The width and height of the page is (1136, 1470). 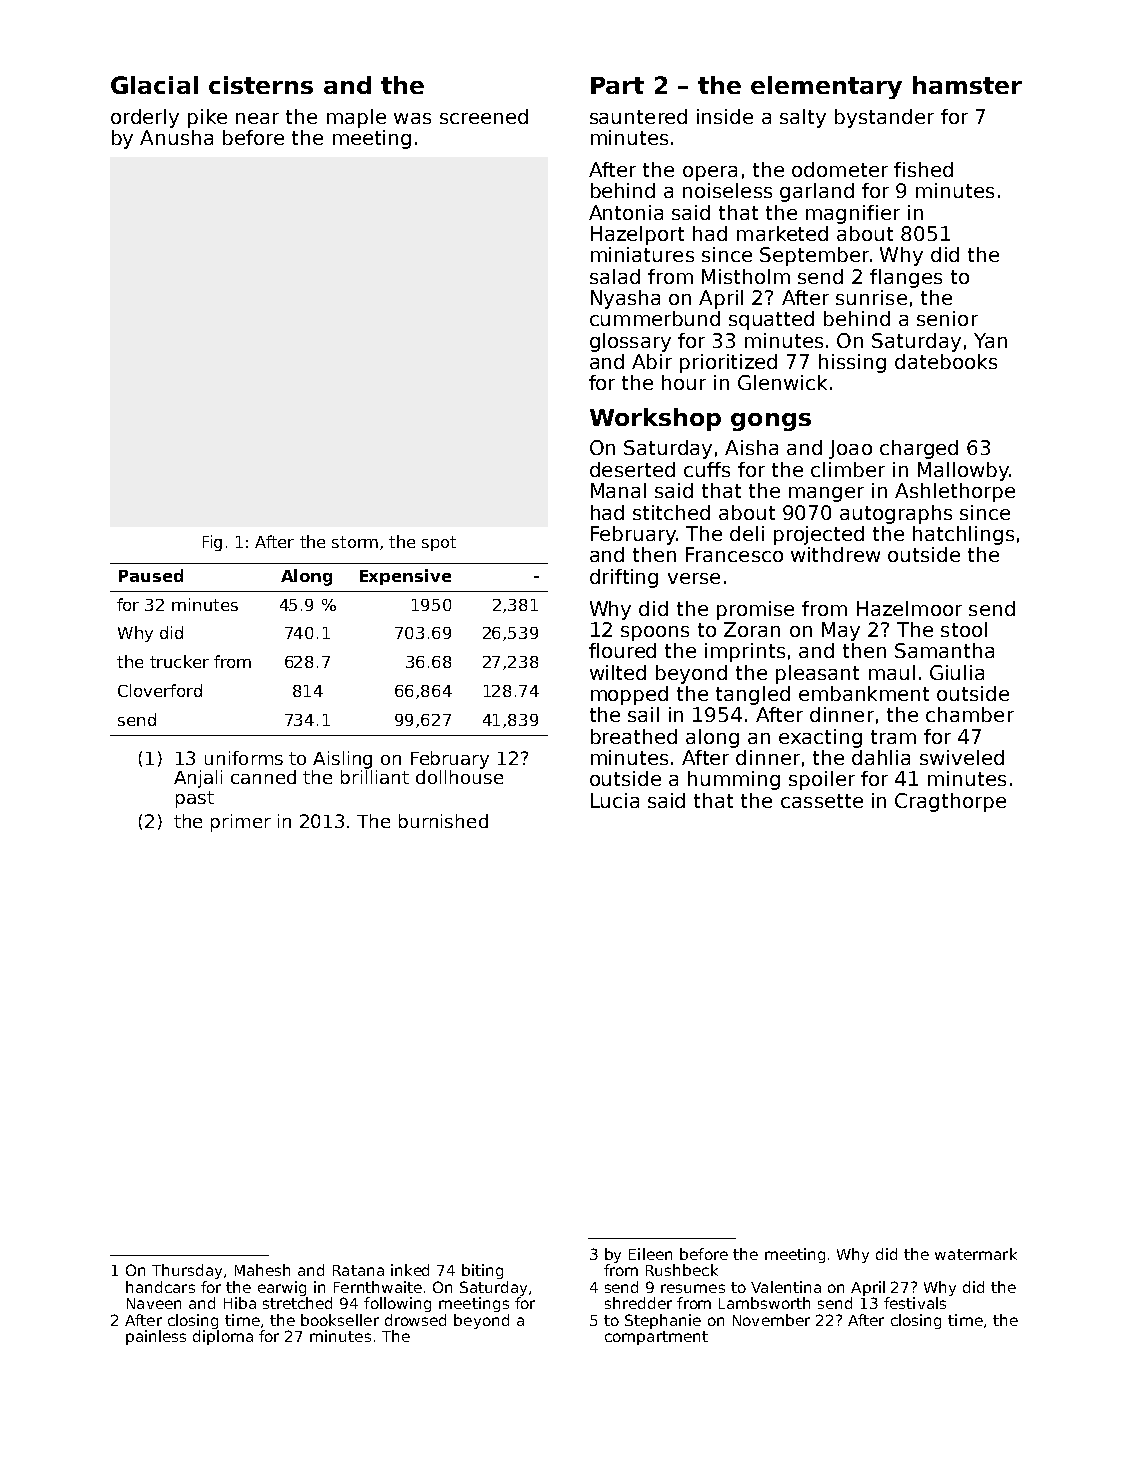 What do you see at coordinates (919, 449) in the page?
I see `charged` at bounding box center [919, 449].
